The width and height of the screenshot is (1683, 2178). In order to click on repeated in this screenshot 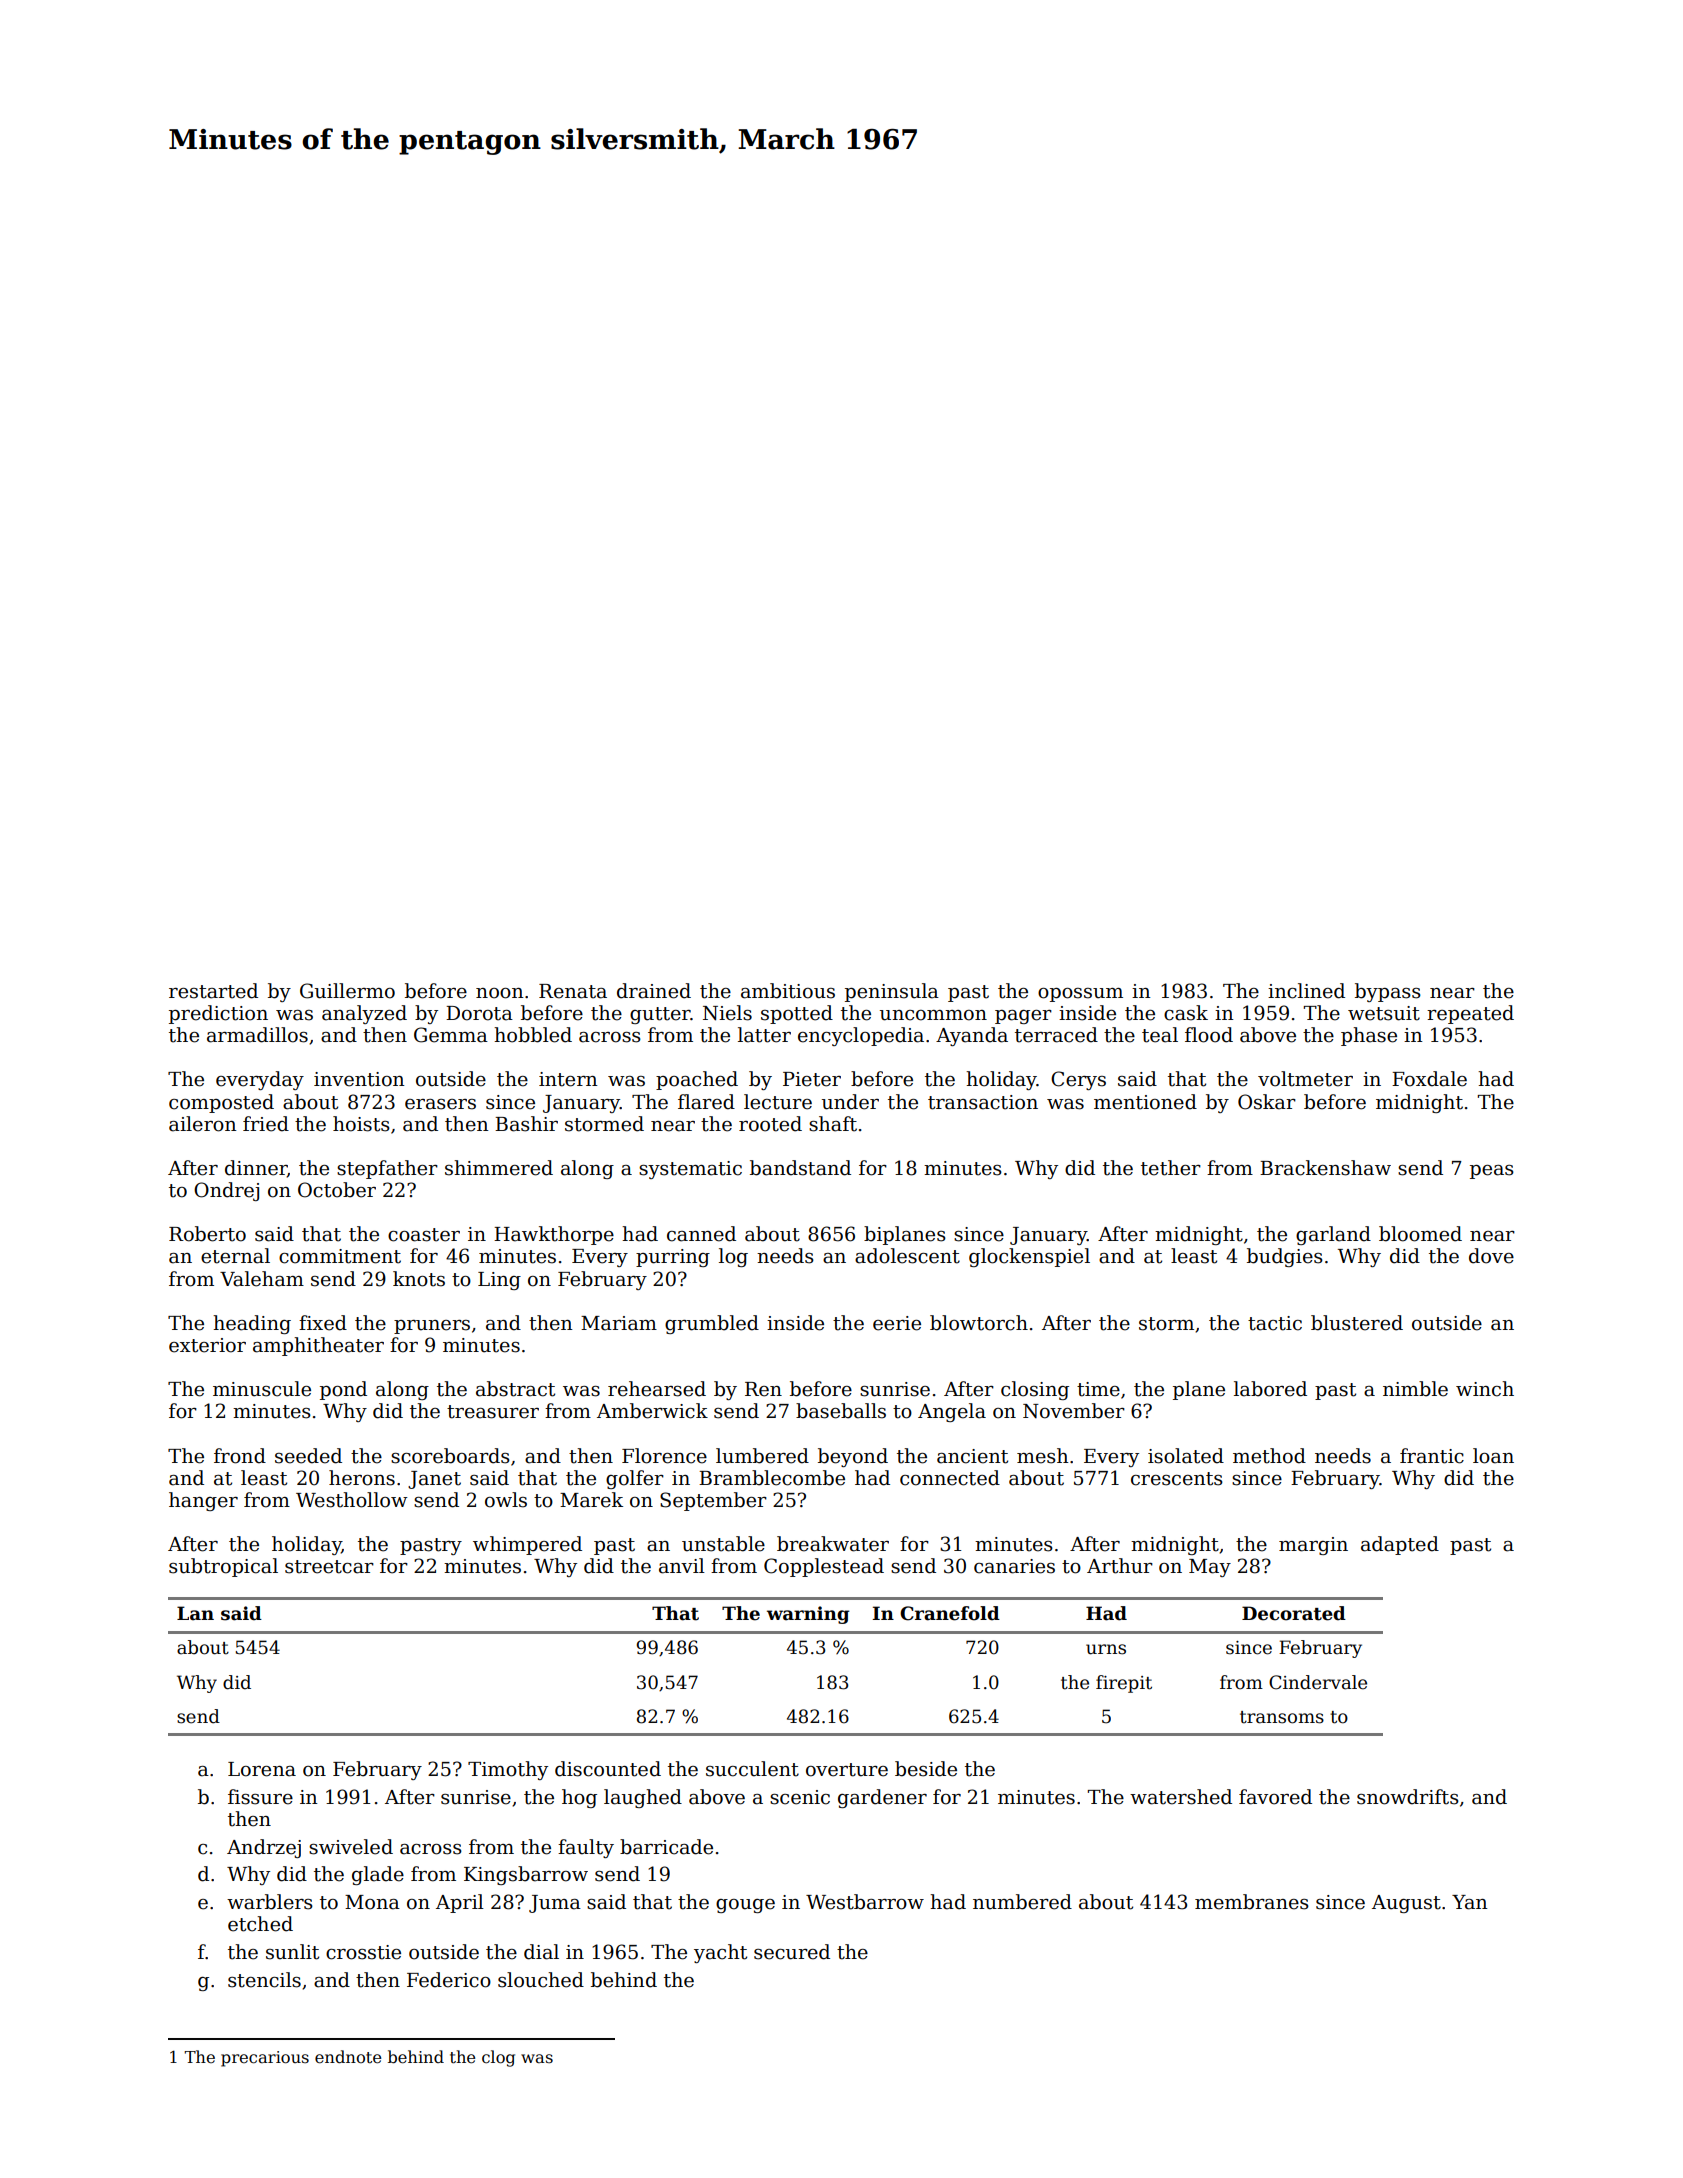, I will do `click(1470, 1014)`.
